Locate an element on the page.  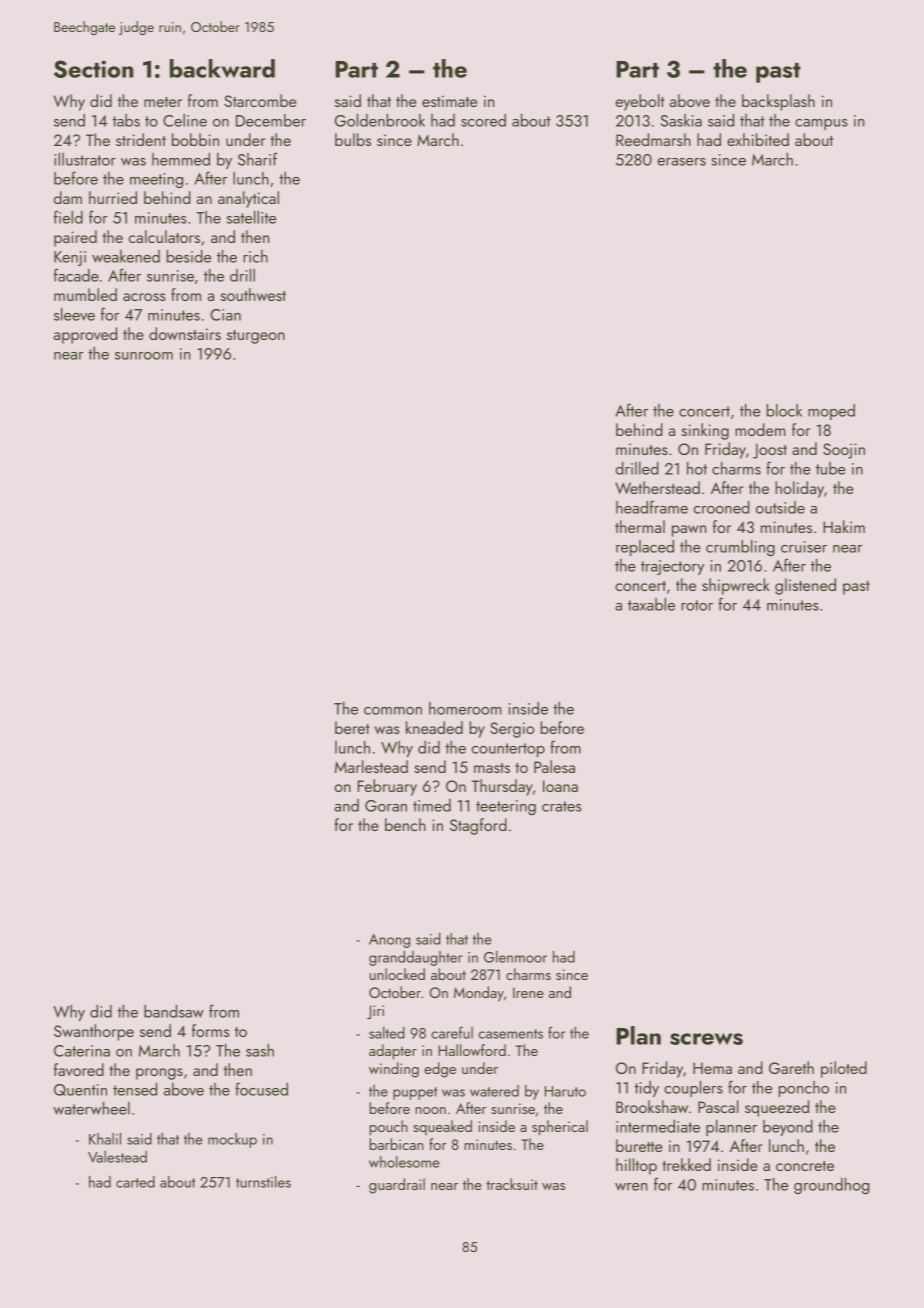
crumbling is located at coordinates (740, 548).
